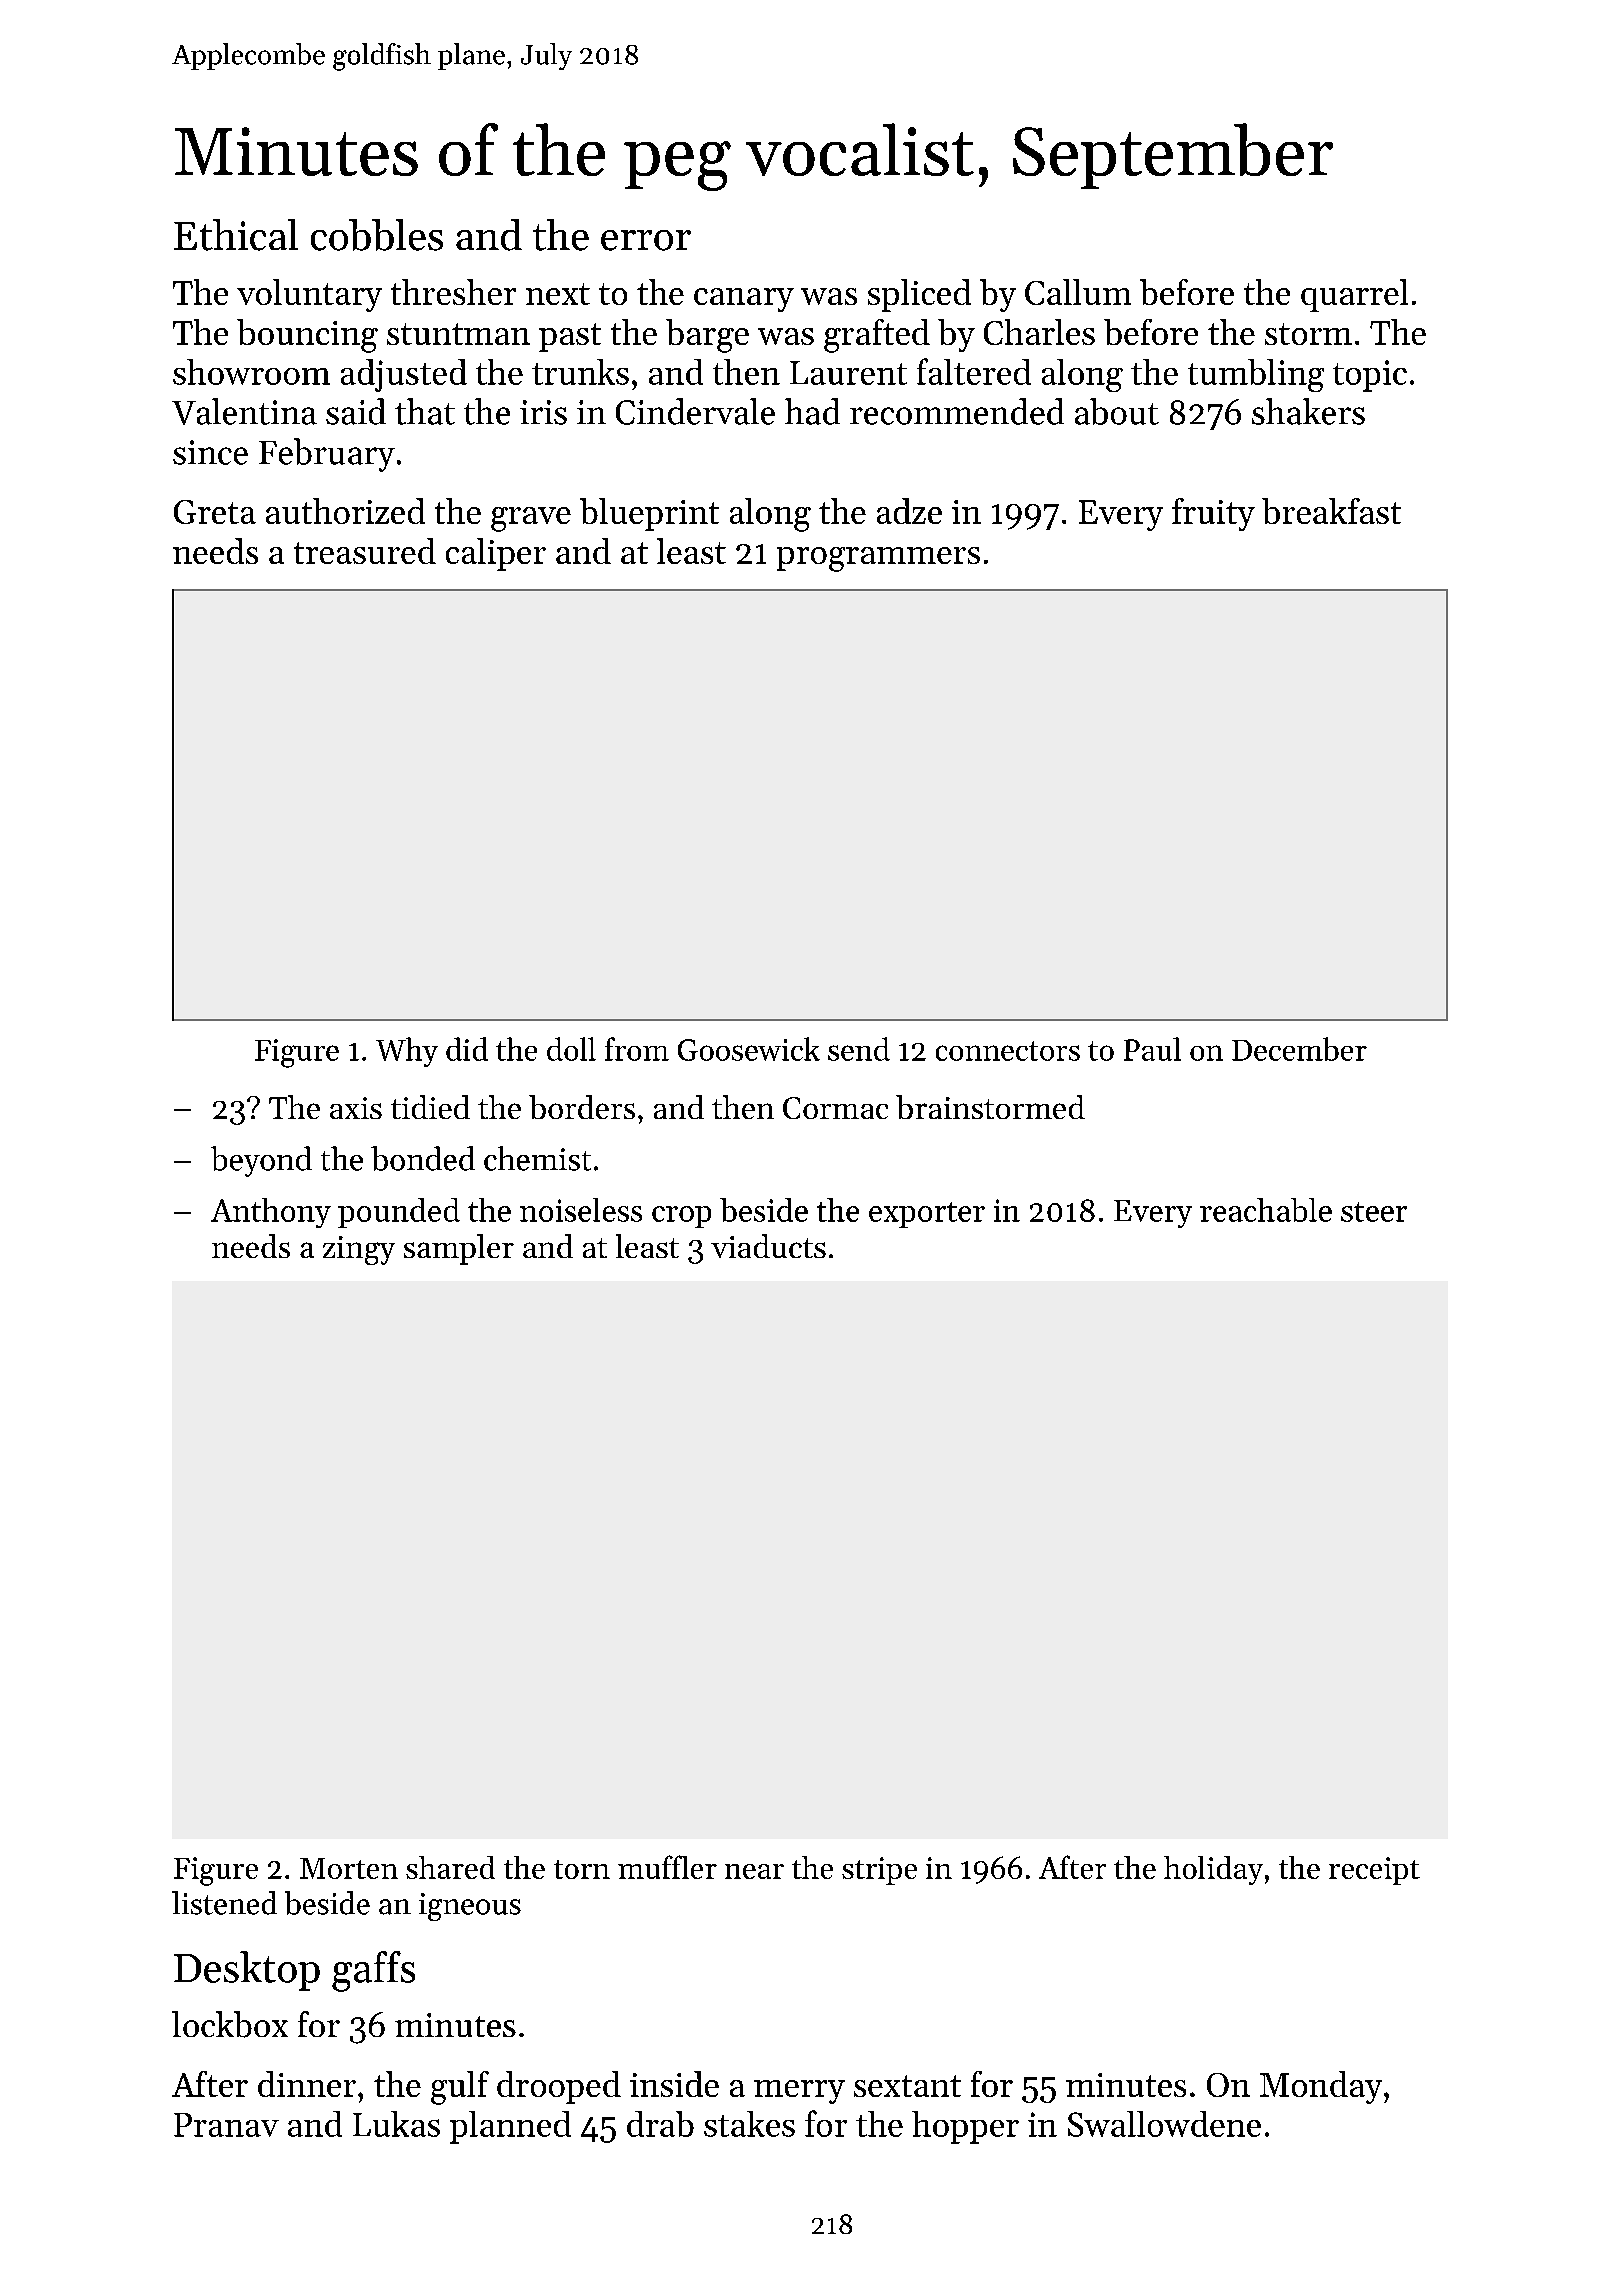 Image resolution: width=1620 pixels, height=2292 pixels. What do you see at coordinates (1213, 1870) in the image?
I see `holiday` at bounding box center [1213, 1870].
